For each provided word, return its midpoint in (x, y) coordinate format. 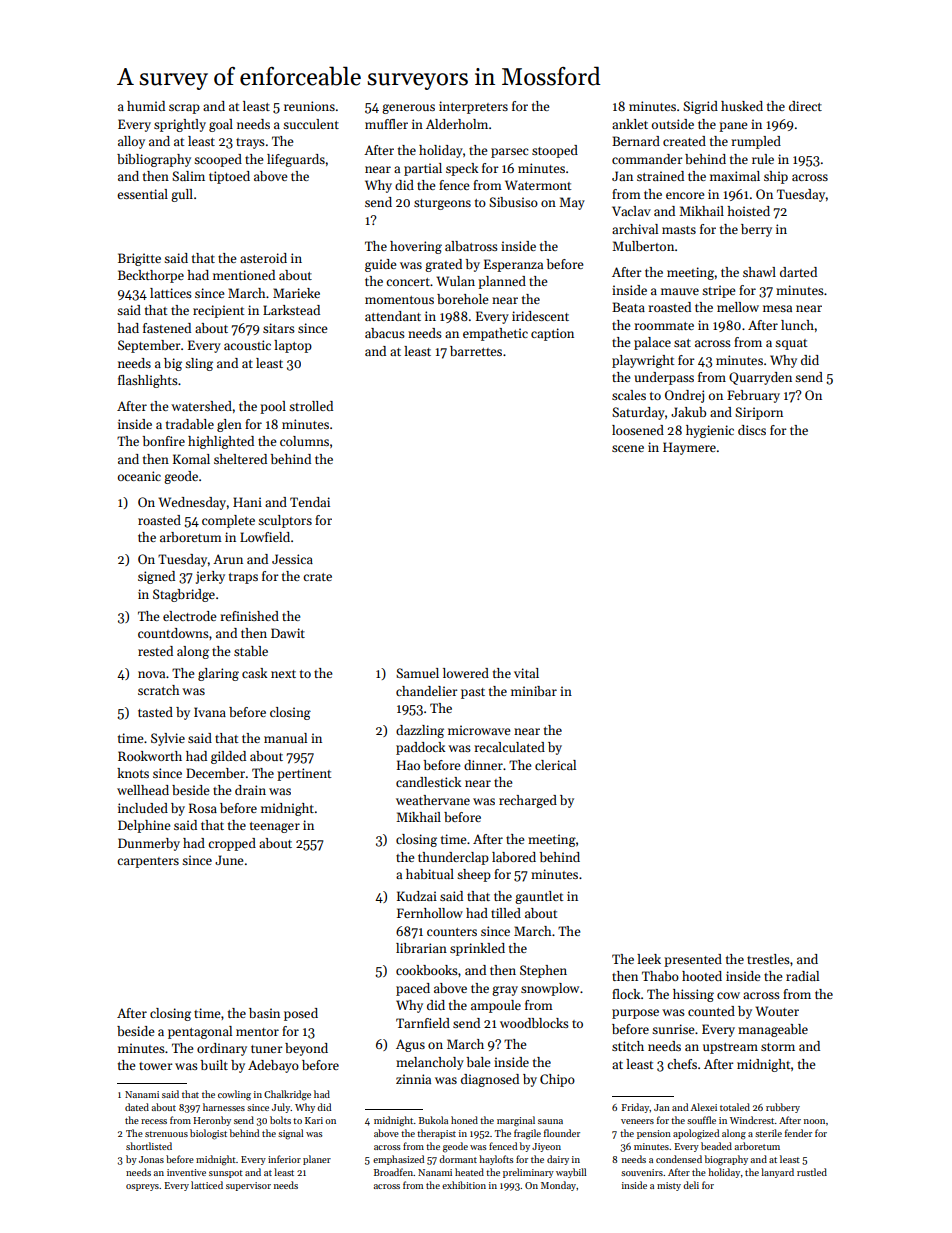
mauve (680, 291)
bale (478, 1062)
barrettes (476, 351)
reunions (309, 106)
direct (805, 106)
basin (264, 1013)
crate (317, 577)
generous (408, 109)
